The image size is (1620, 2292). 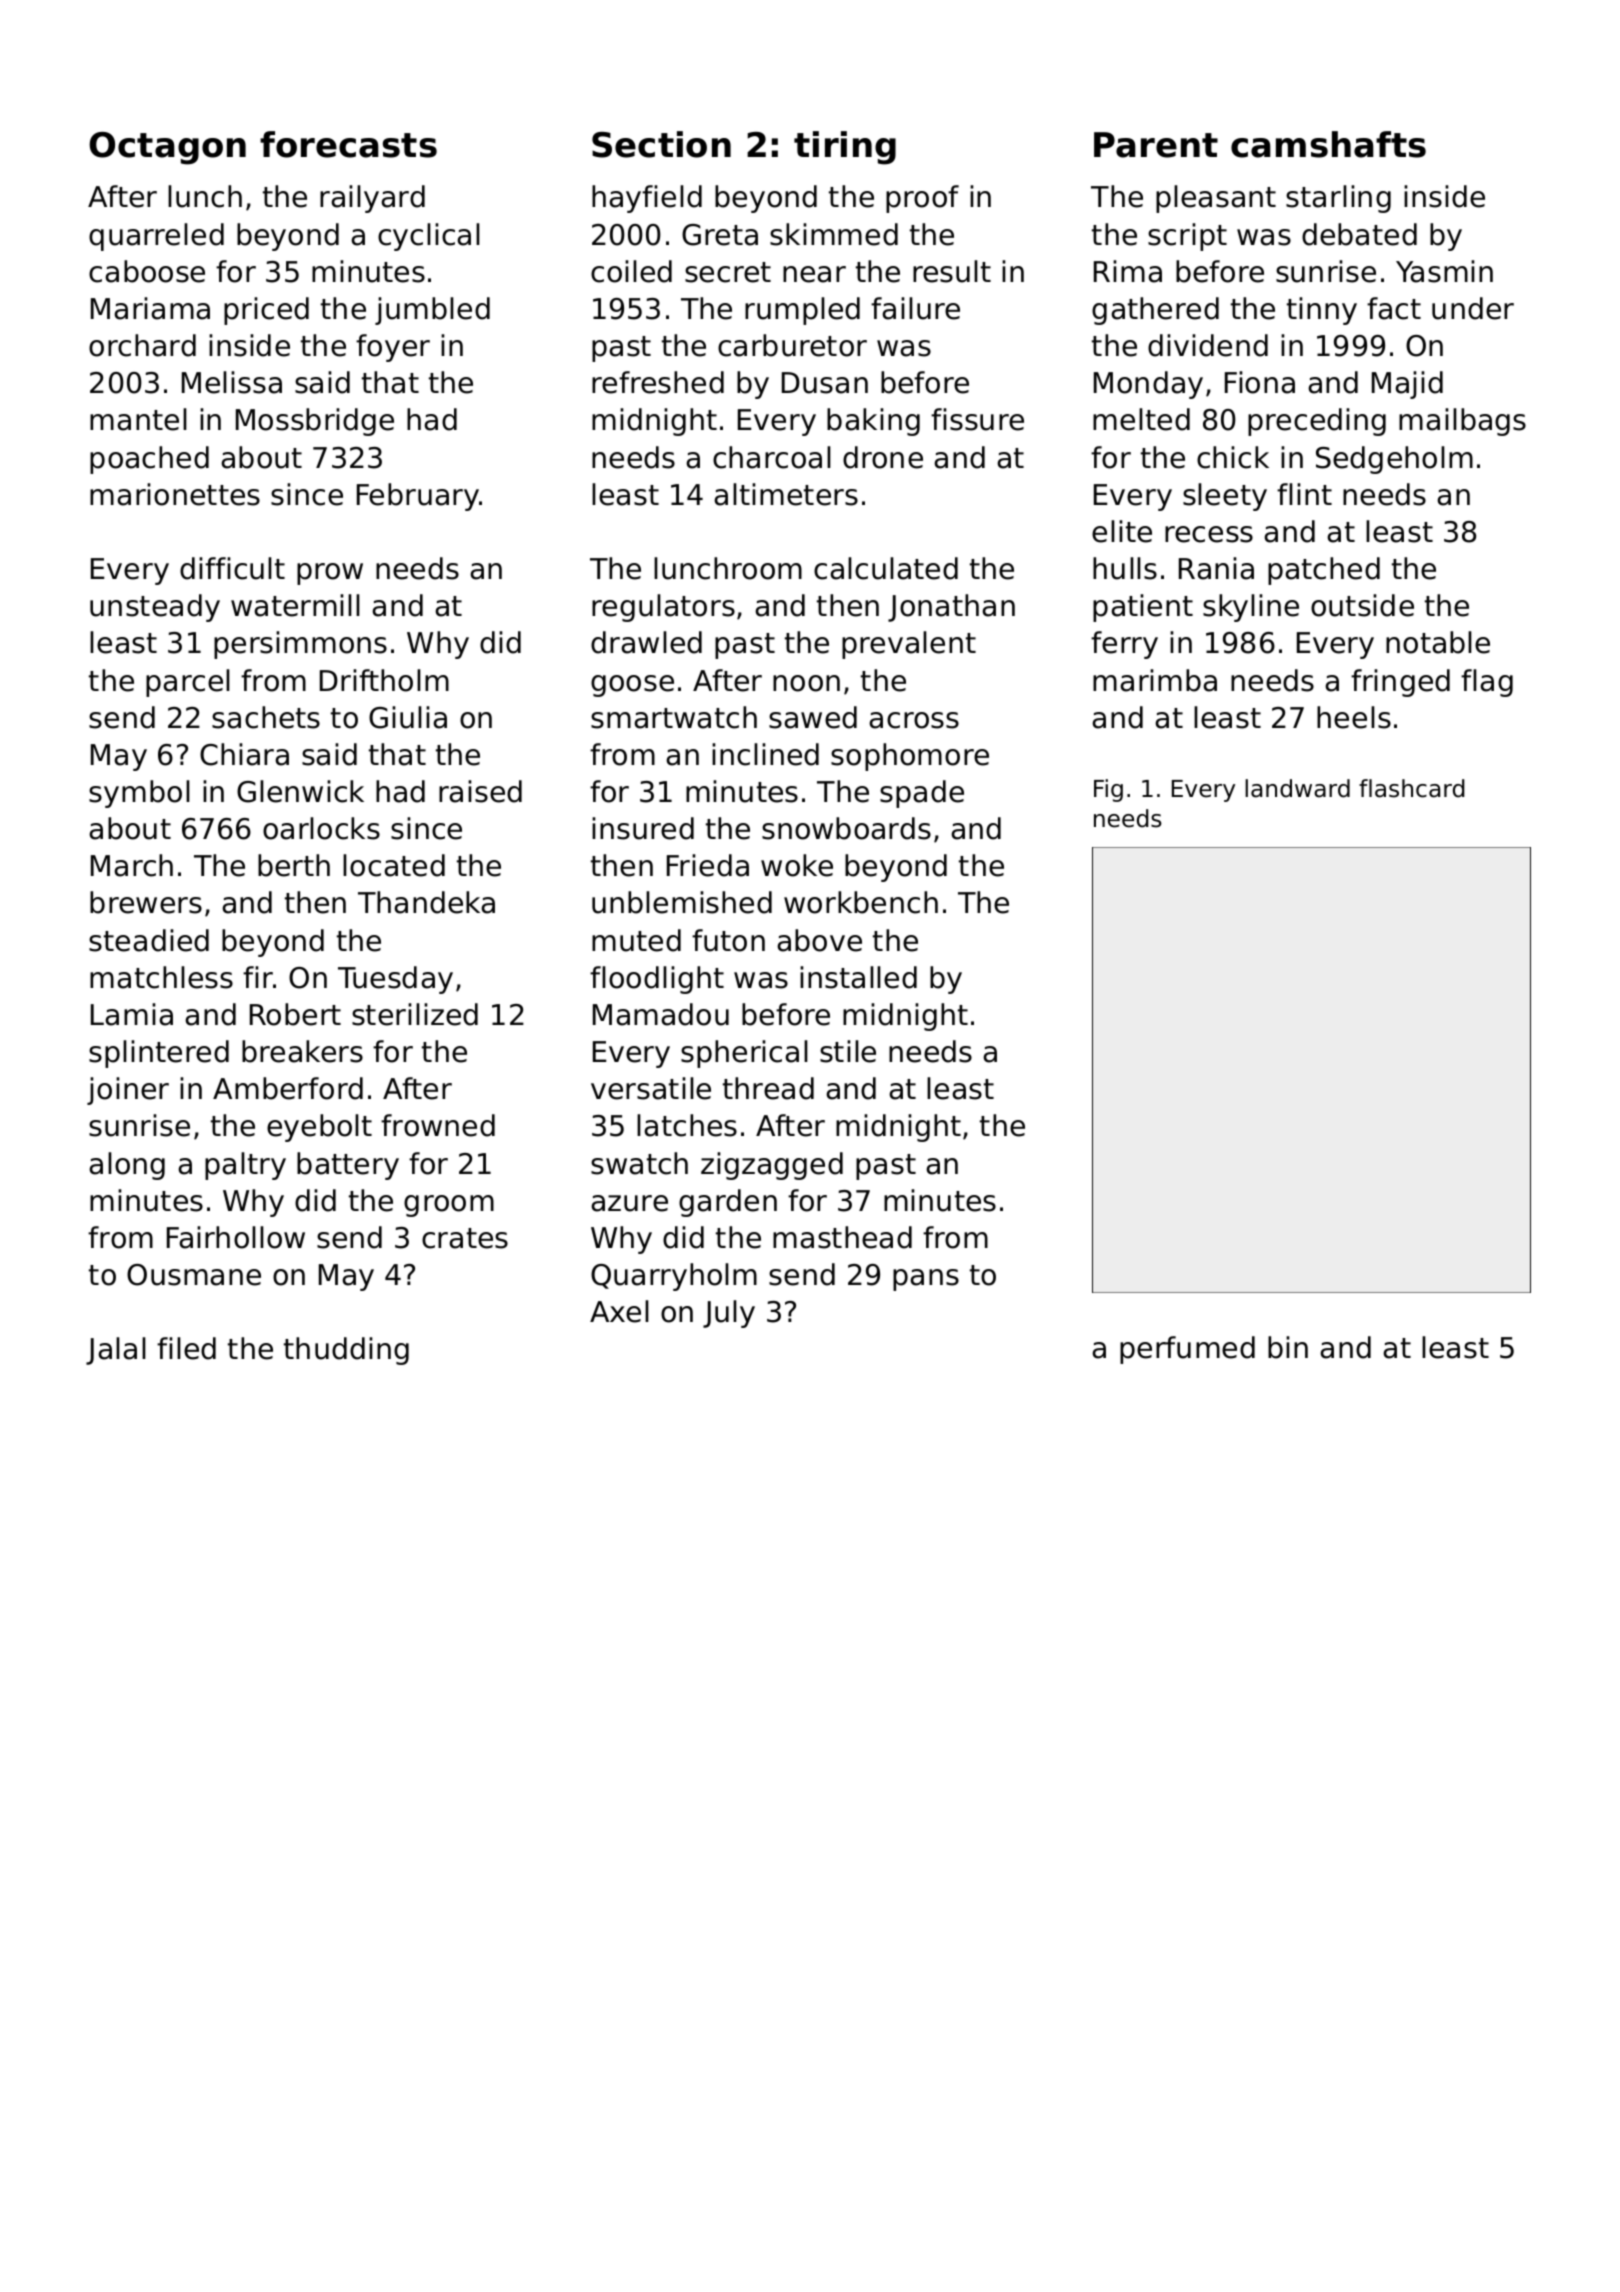 I want to click on tinny, so click(x=1322, y=311).
